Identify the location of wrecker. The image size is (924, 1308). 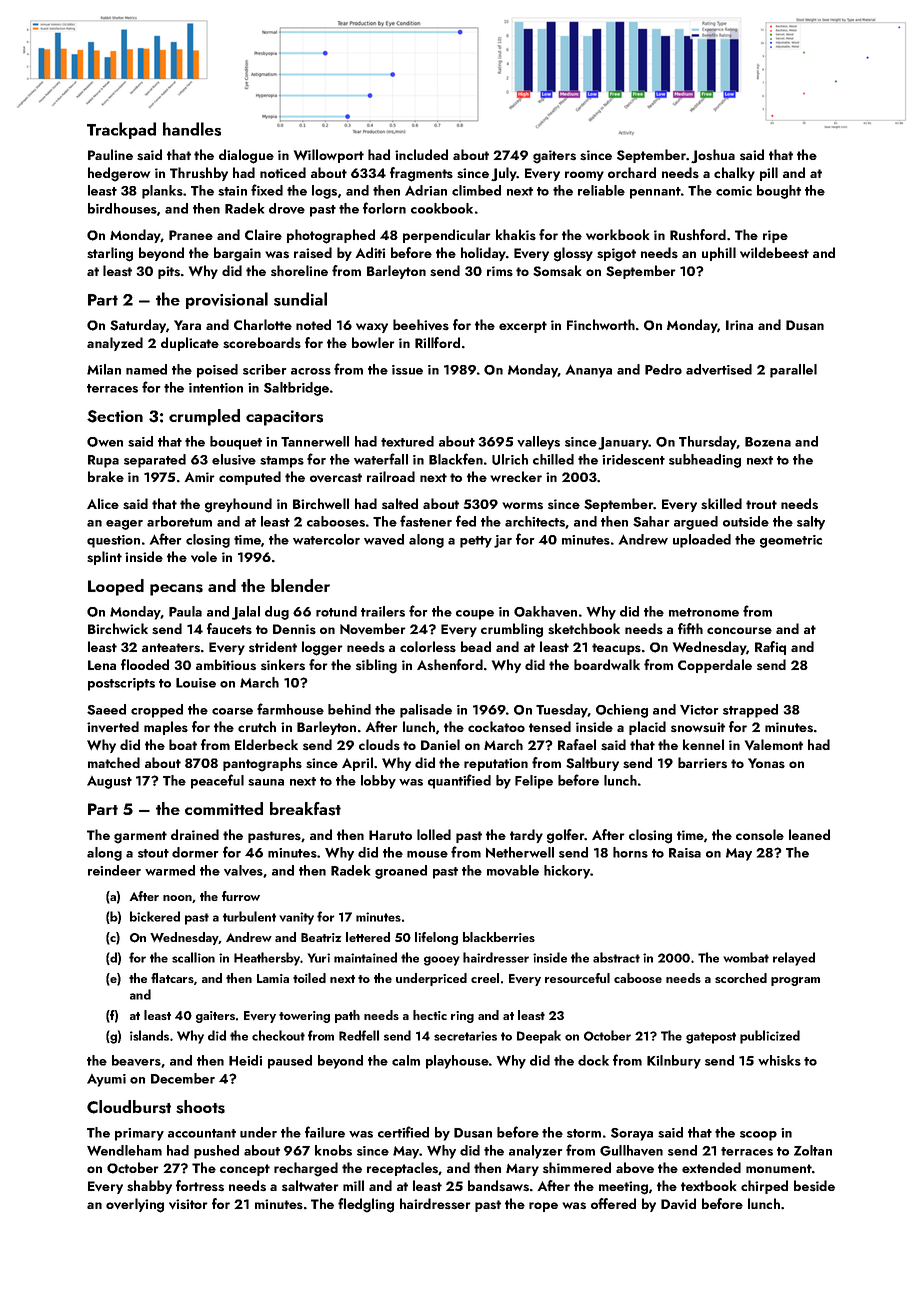
(516, 476).
